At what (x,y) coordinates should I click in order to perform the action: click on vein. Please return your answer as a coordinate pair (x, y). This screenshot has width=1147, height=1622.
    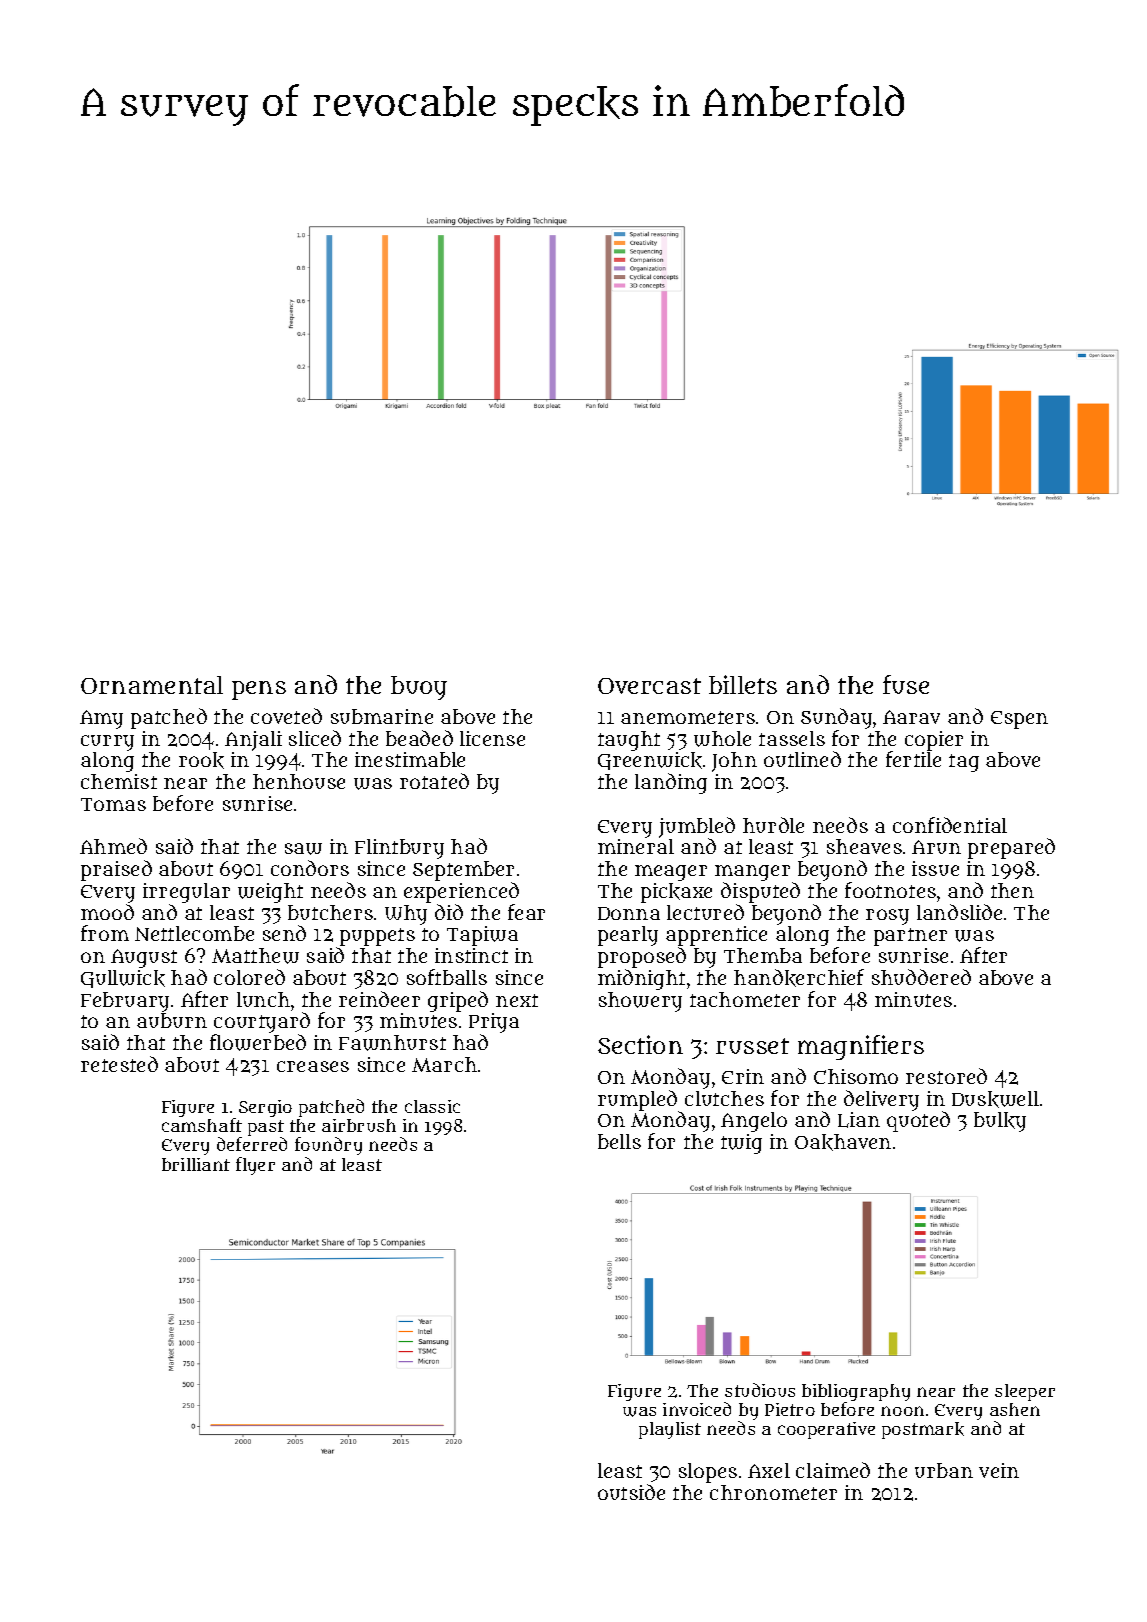
    Looking at the image, I should click on (999, 1470).
